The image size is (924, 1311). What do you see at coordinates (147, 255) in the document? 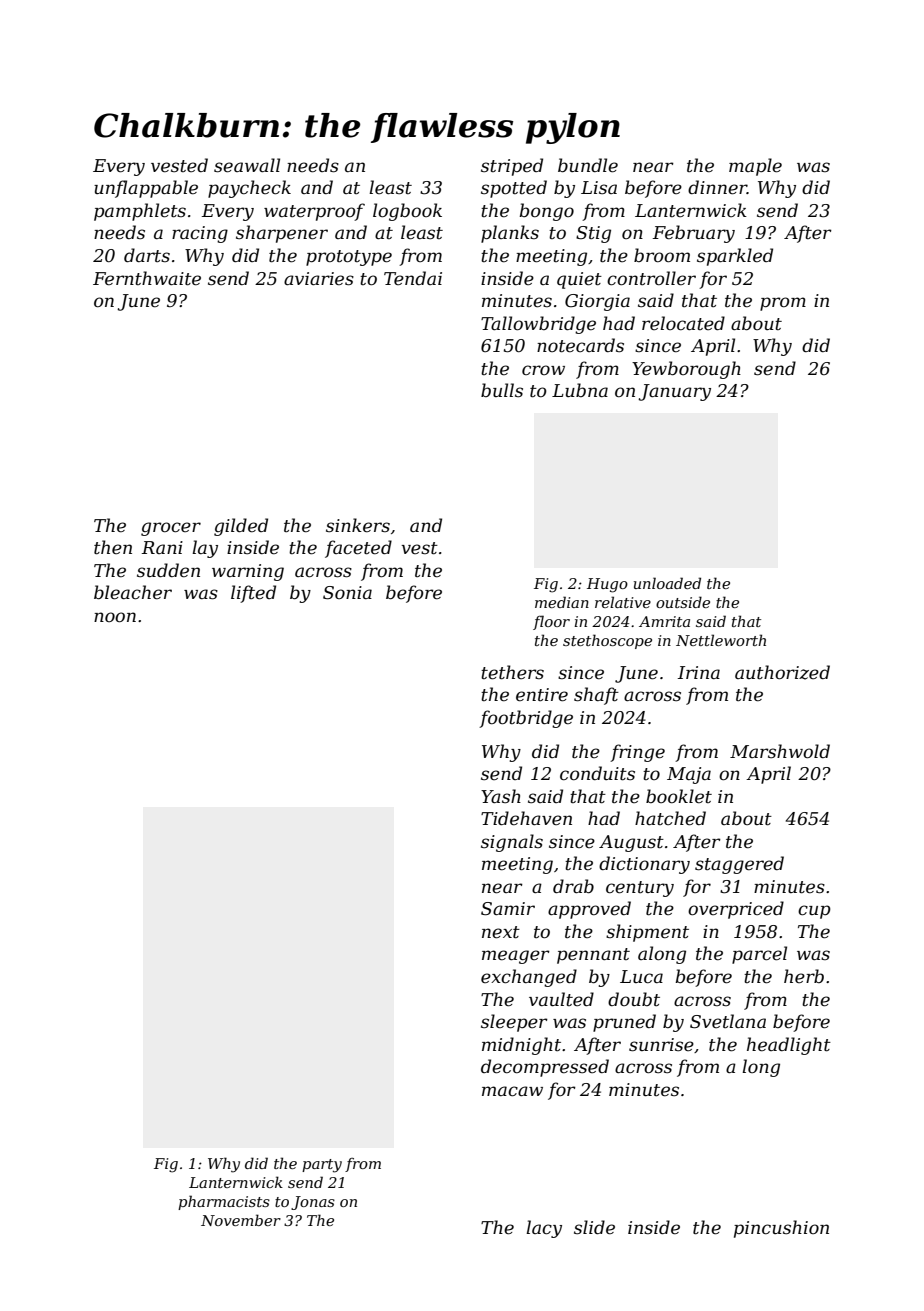
I see `darts` at bounding box center [147, 255].
